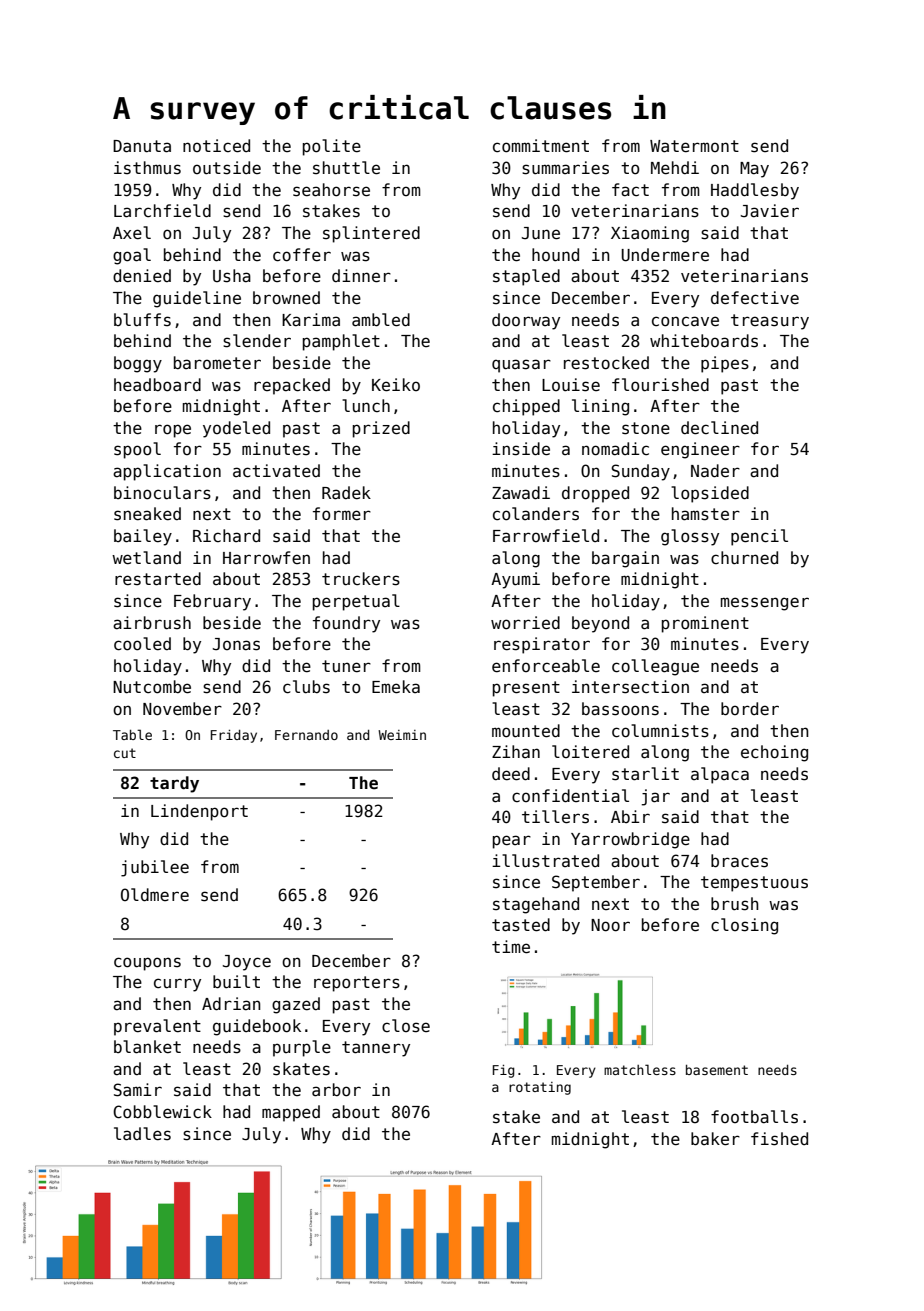 The height and width of the screenshot is (1311, 924). I want to click on mapped, so click(291, 1113).
